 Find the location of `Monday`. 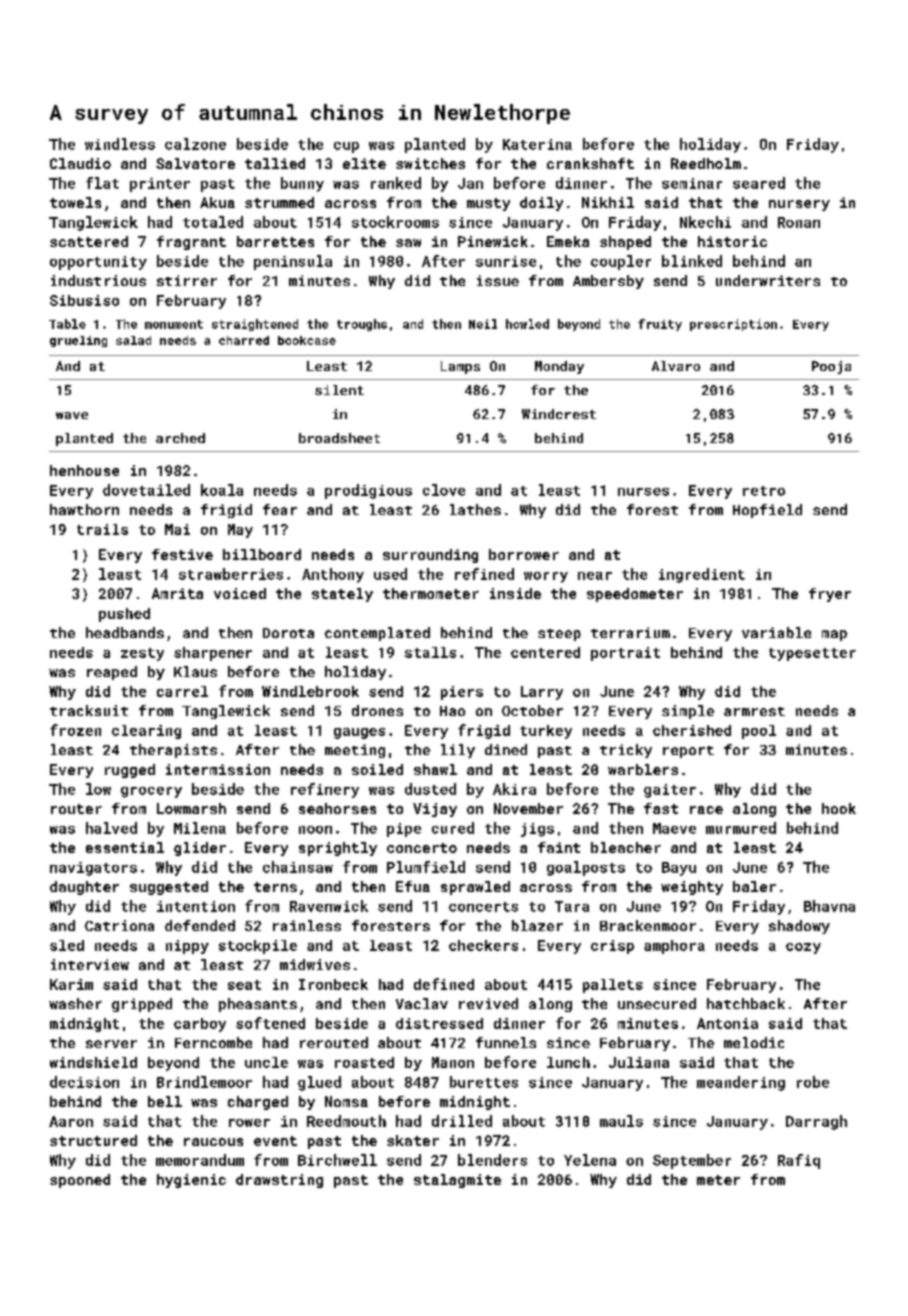

Monday is located at coordinates (559, 367).
